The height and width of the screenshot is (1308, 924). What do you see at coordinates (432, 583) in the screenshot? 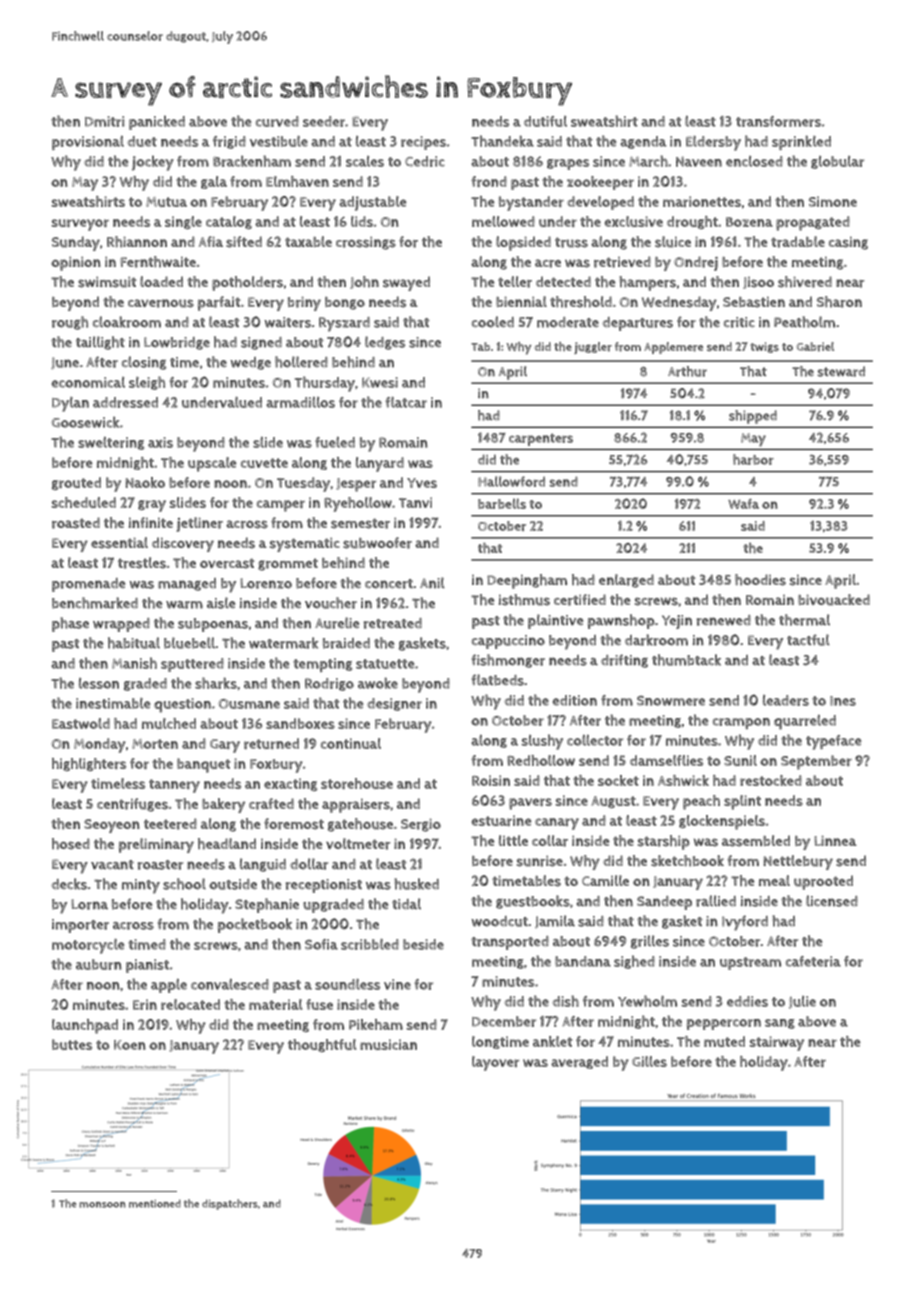
I see `Anil` at bounding box center [432, 583].
